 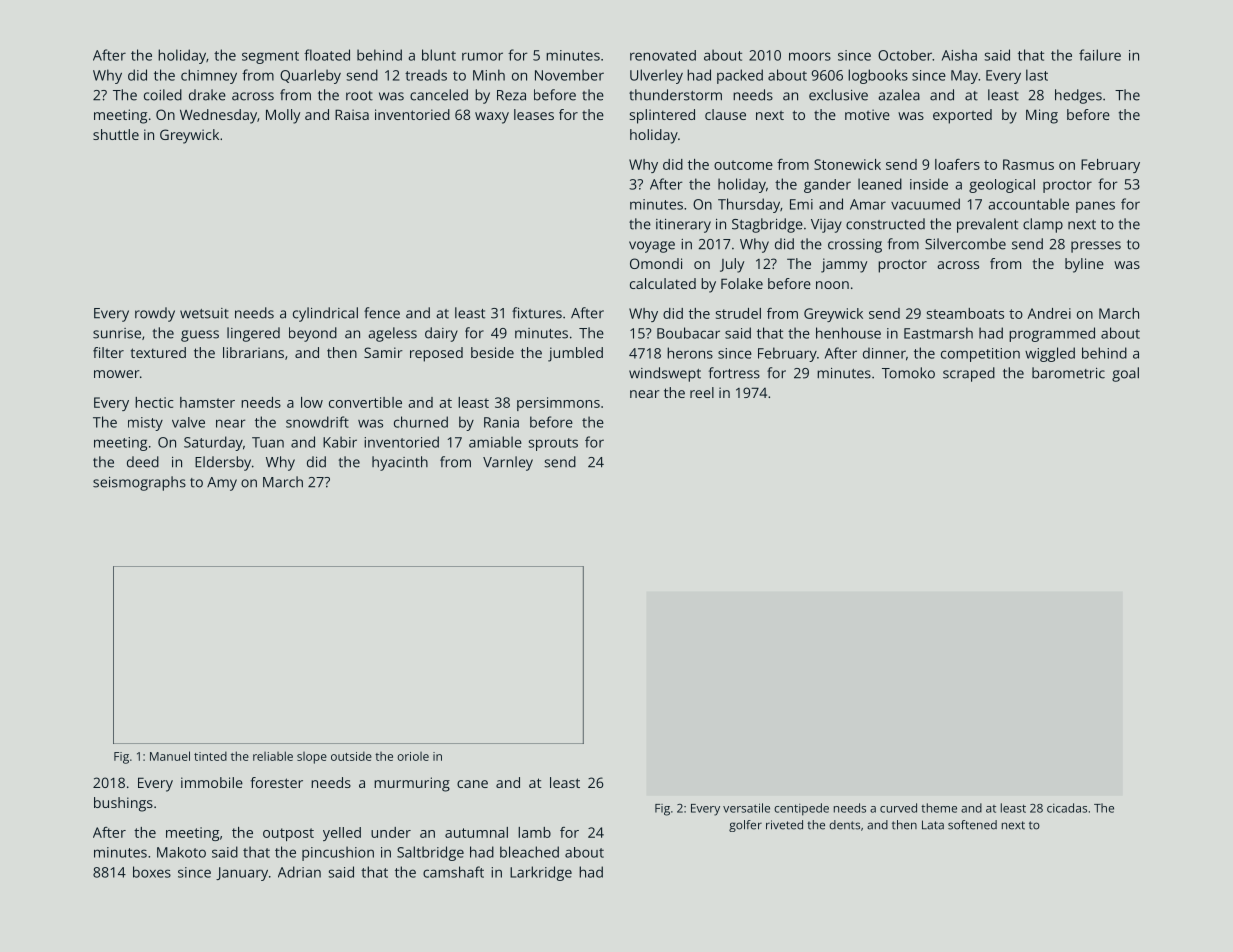 What do you see at coordinates (476, 832) in the screenshot?
I see `autumnal` at bounding box center [476, 832].
